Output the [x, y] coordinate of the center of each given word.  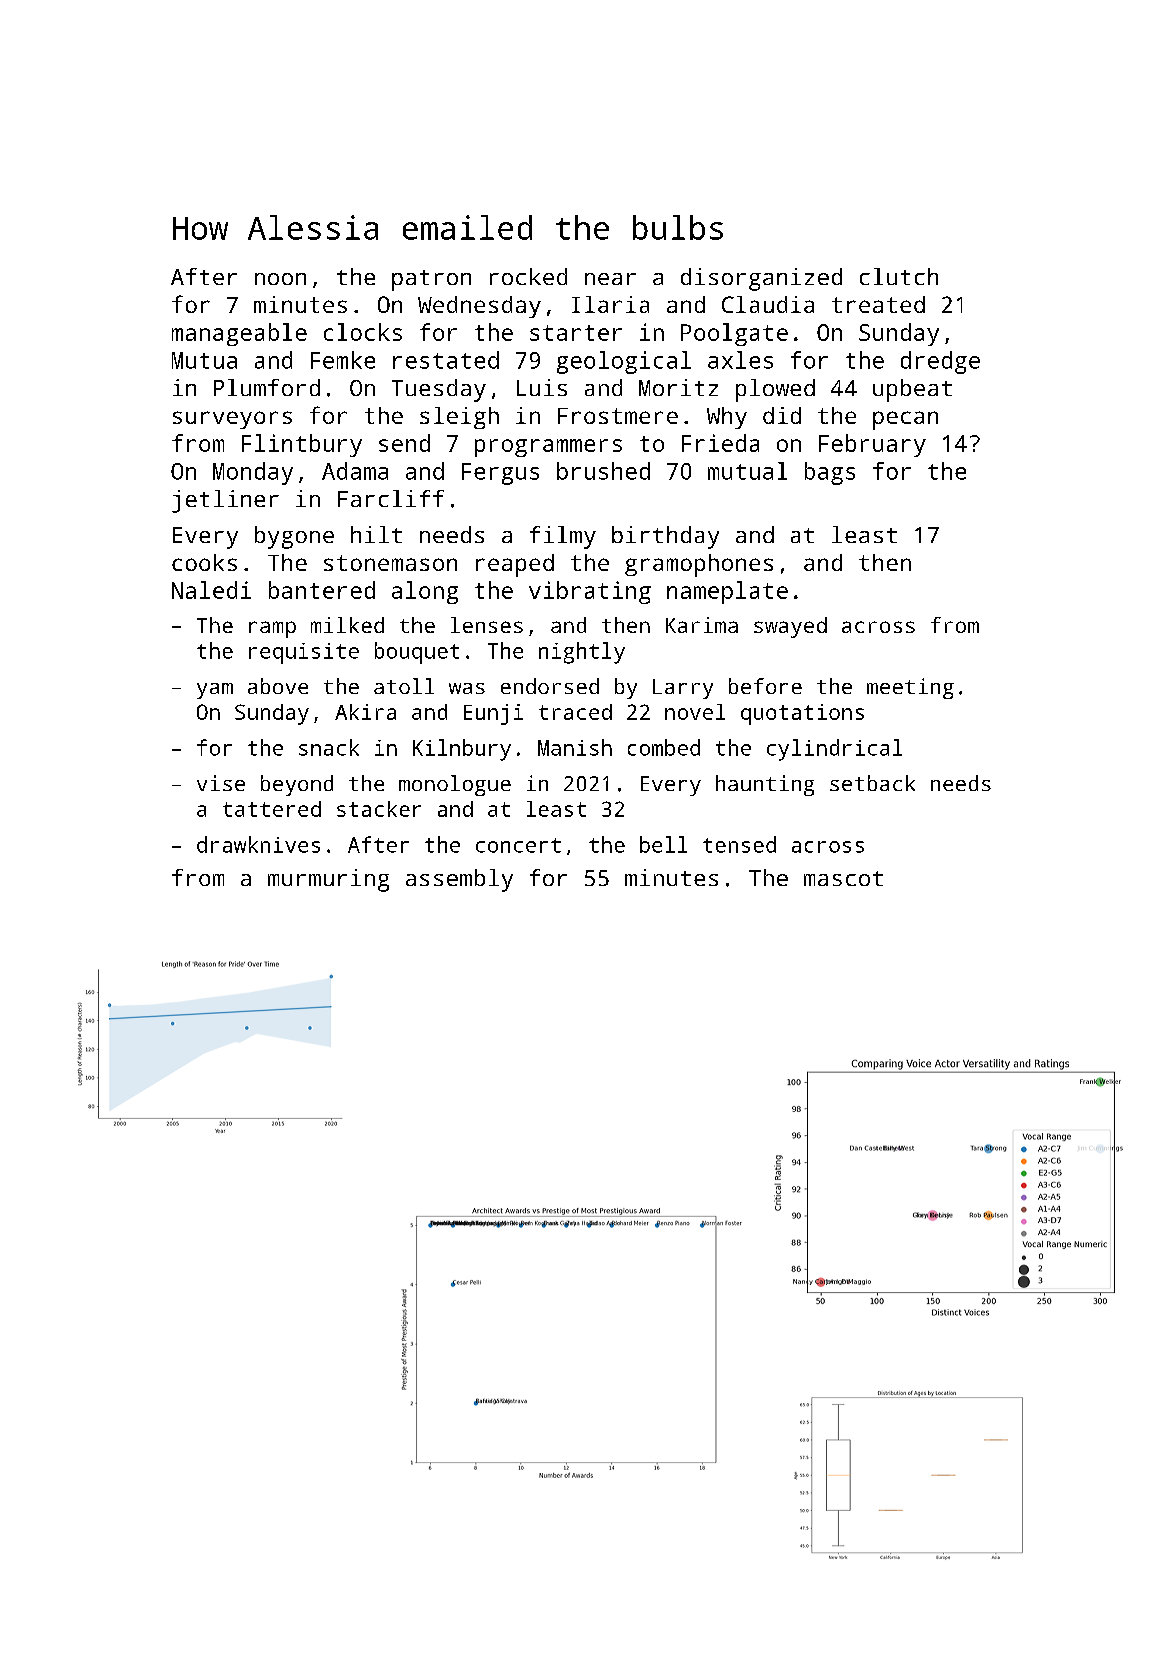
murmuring [328, 880]
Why [727, 418]
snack [329, 747]
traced [575, 712]
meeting [910, 688]
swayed [790, 627]
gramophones [699, 565]
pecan [905, 420]
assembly [459, 880]
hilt [376, 534]
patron [431, 280]
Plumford [267, 387]
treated [878, 304]
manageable [239, 334]
